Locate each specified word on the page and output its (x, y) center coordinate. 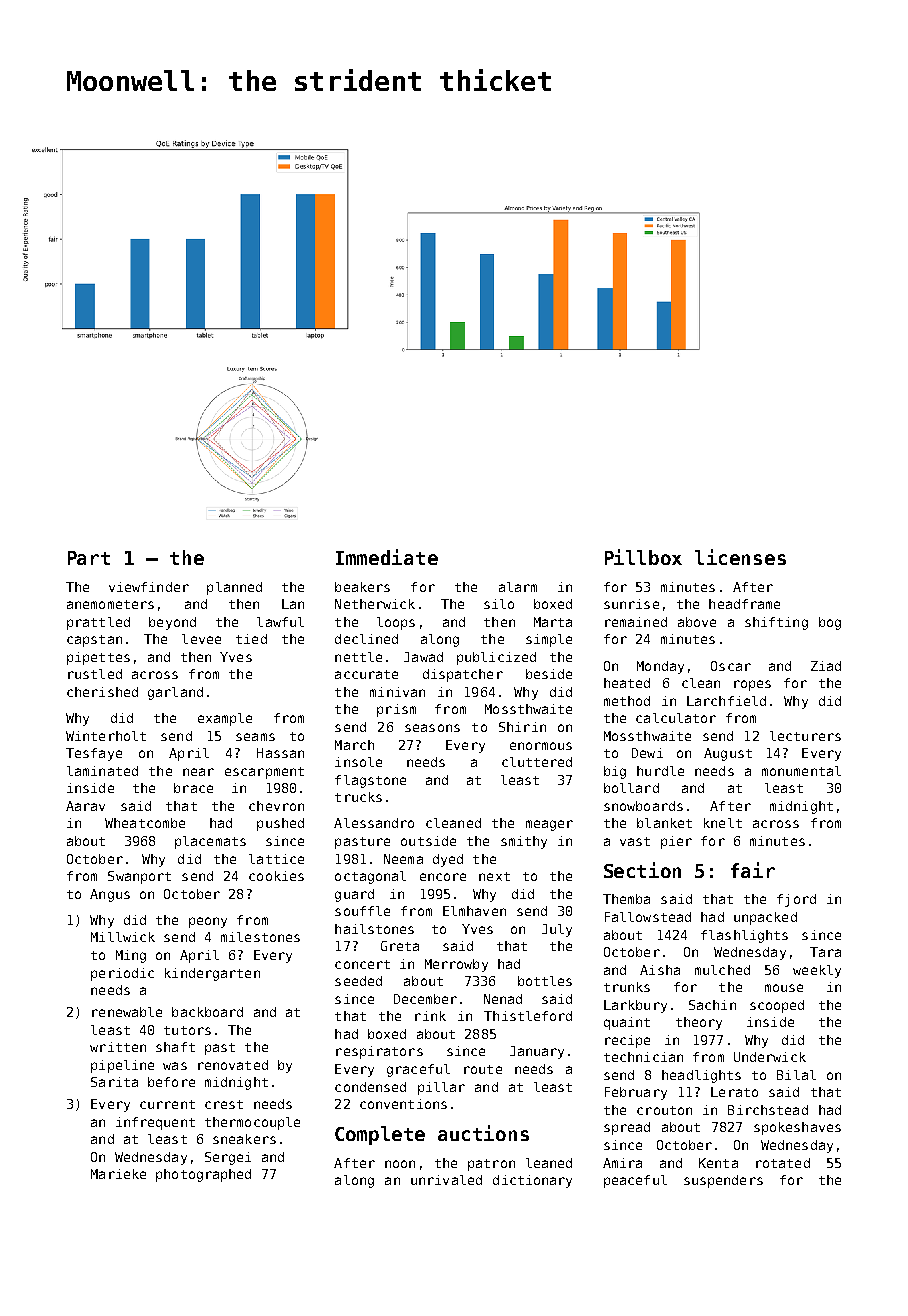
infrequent (155, 1123)
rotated (783, 1163)
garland (175, 693)
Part (89, 558)
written (118, 1047)
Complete (380, 1135)
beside (549, 674)
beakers (362, 587)
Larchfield (726, 701)
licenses (740, 557)
